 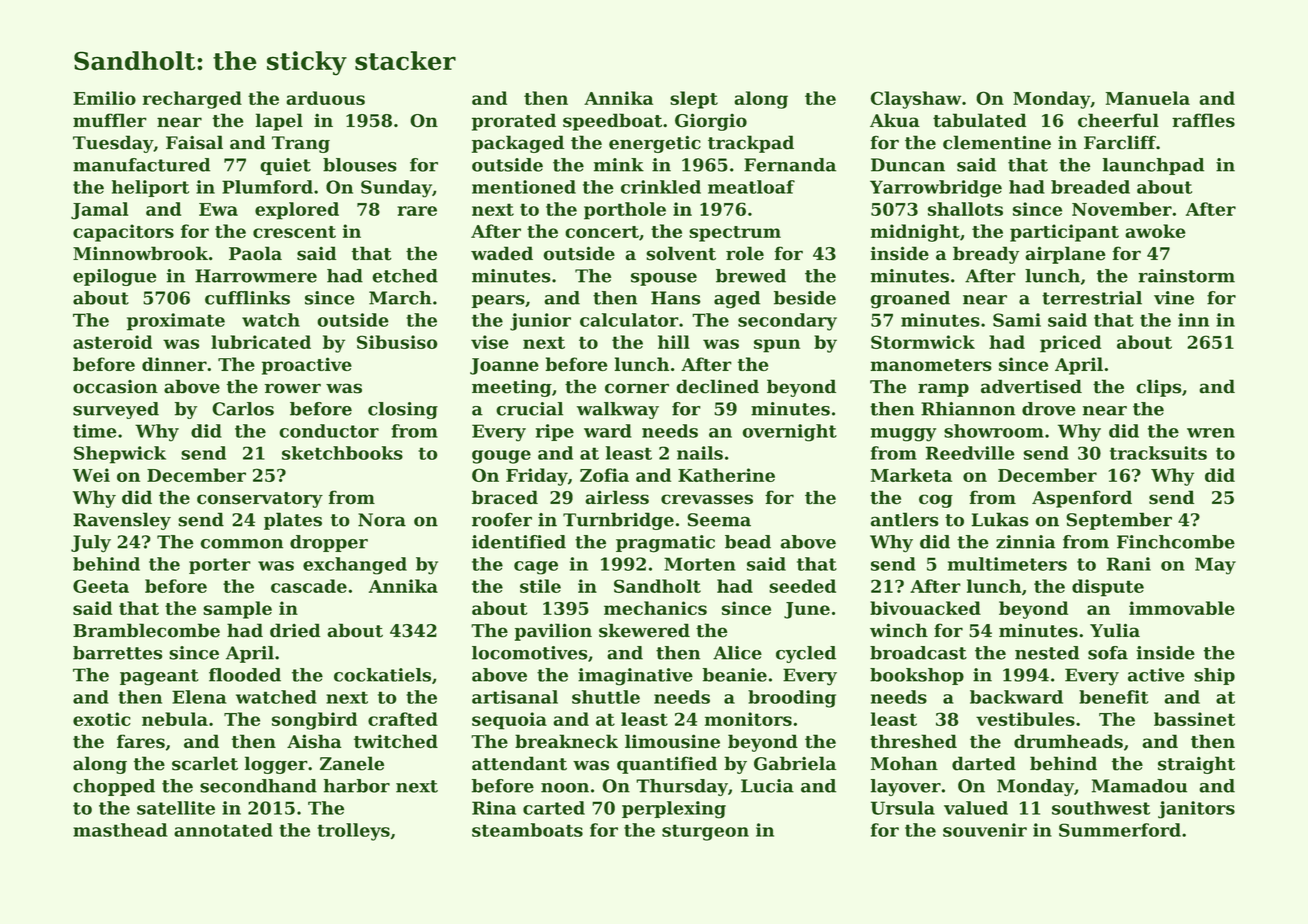 What do you see at coordinates (101, 586) in the screenshot?
I see `Geeta` at bounding box center [101, 586].
